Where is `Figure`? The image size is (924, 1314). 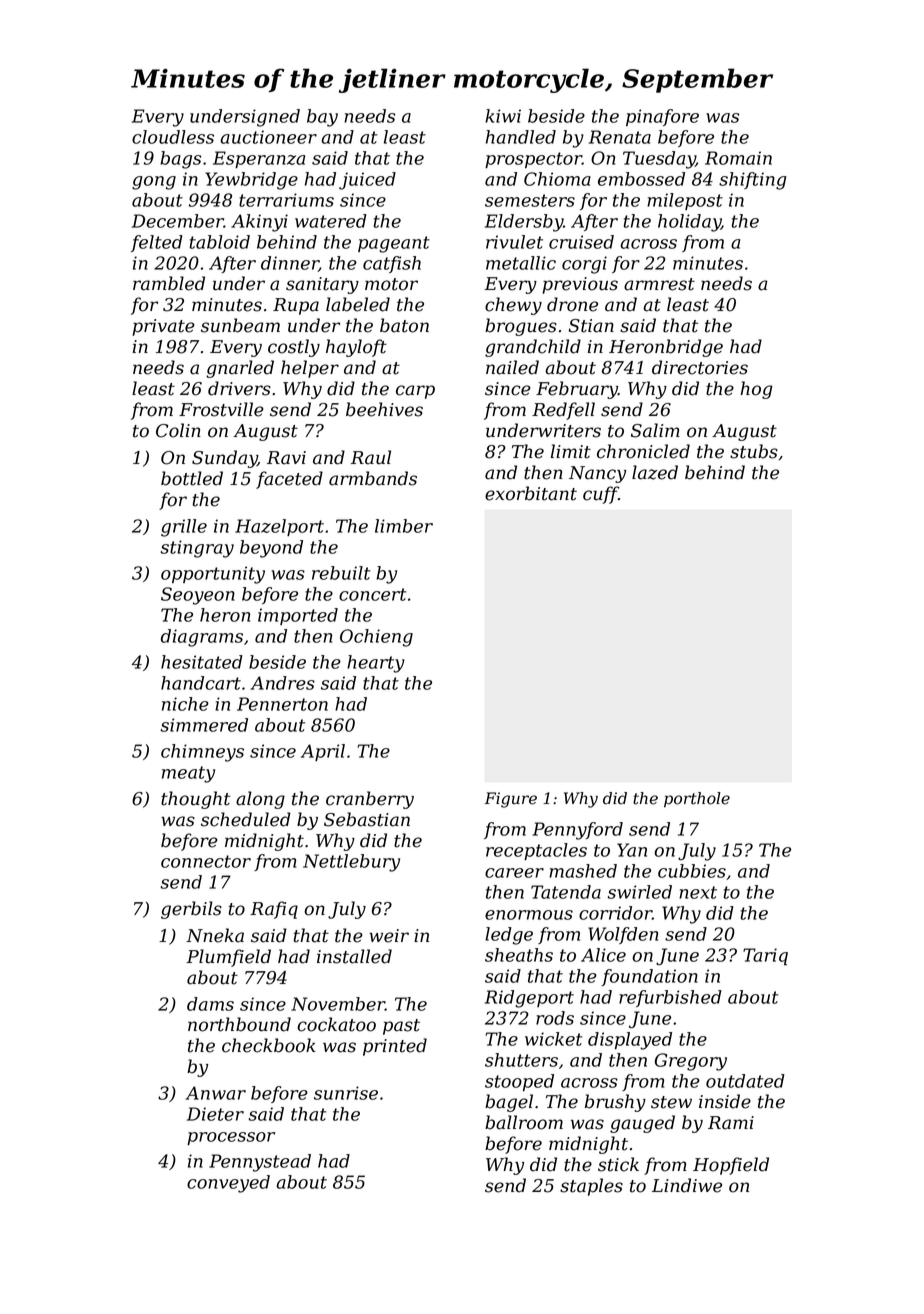
Figure is located at coordinates (510, 800).
